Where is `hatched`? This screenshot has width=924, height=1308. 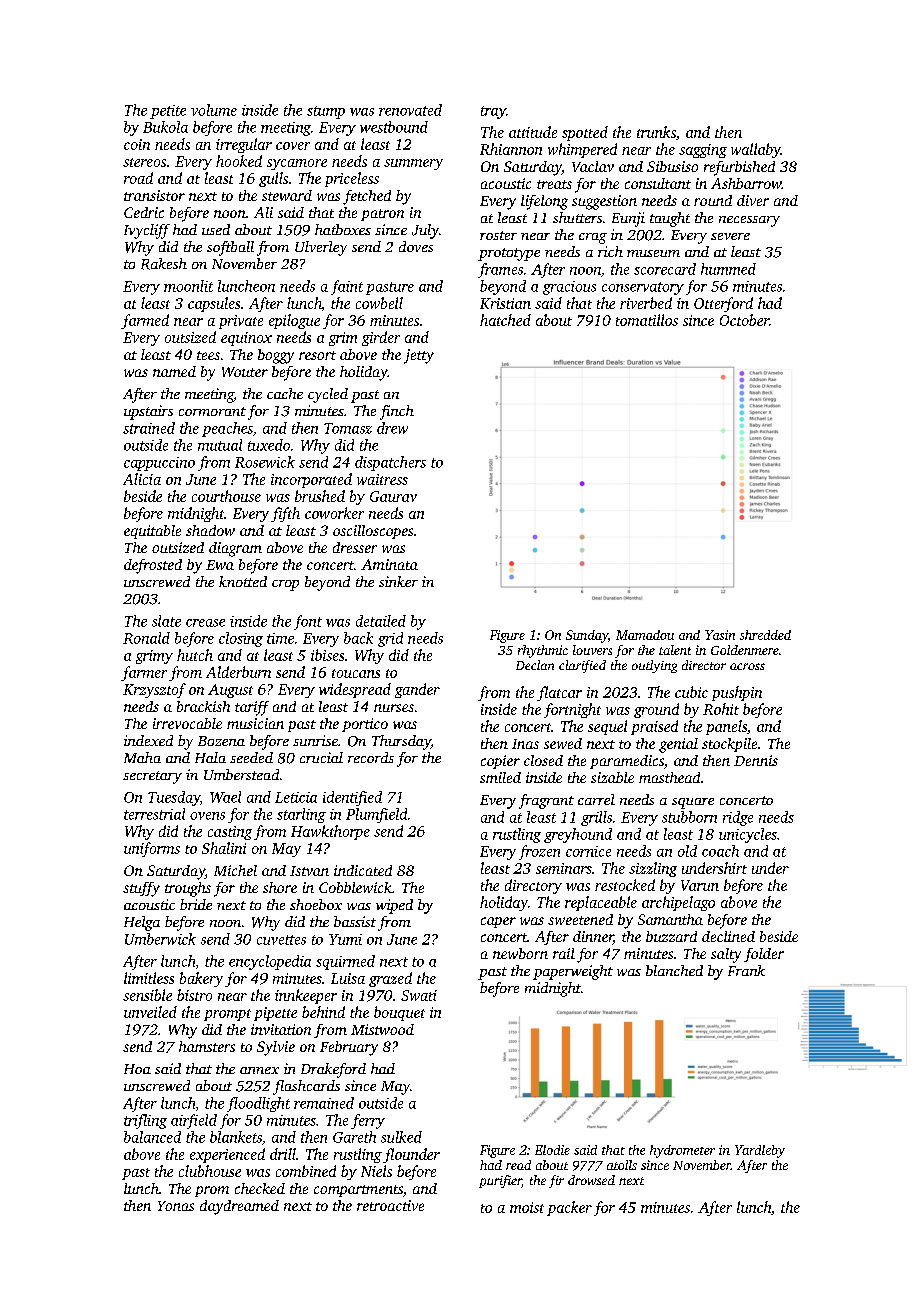
hatched is located at coordinates (505, 320).
